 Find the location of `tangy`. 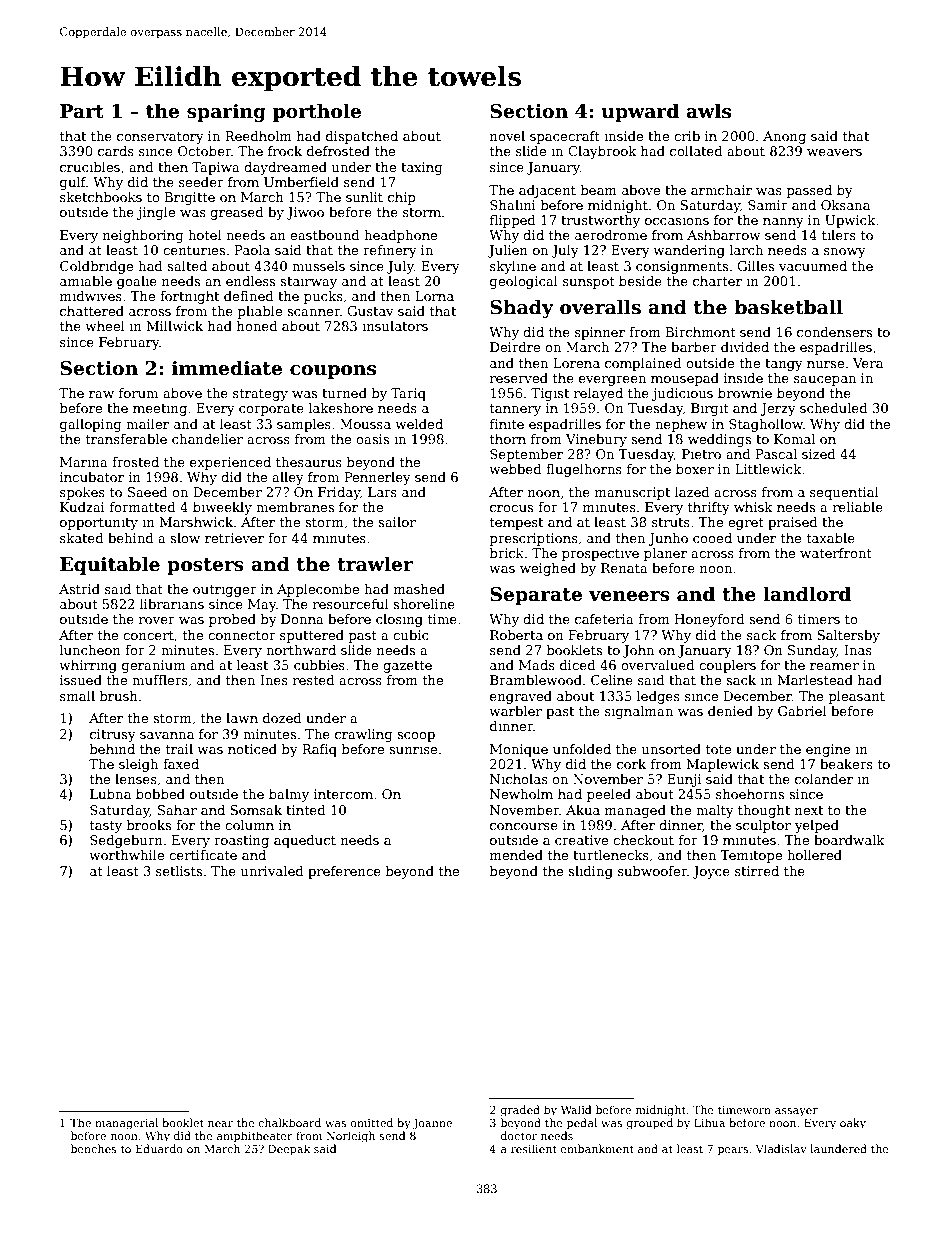

tangy is located at coordinates (784, 365).
